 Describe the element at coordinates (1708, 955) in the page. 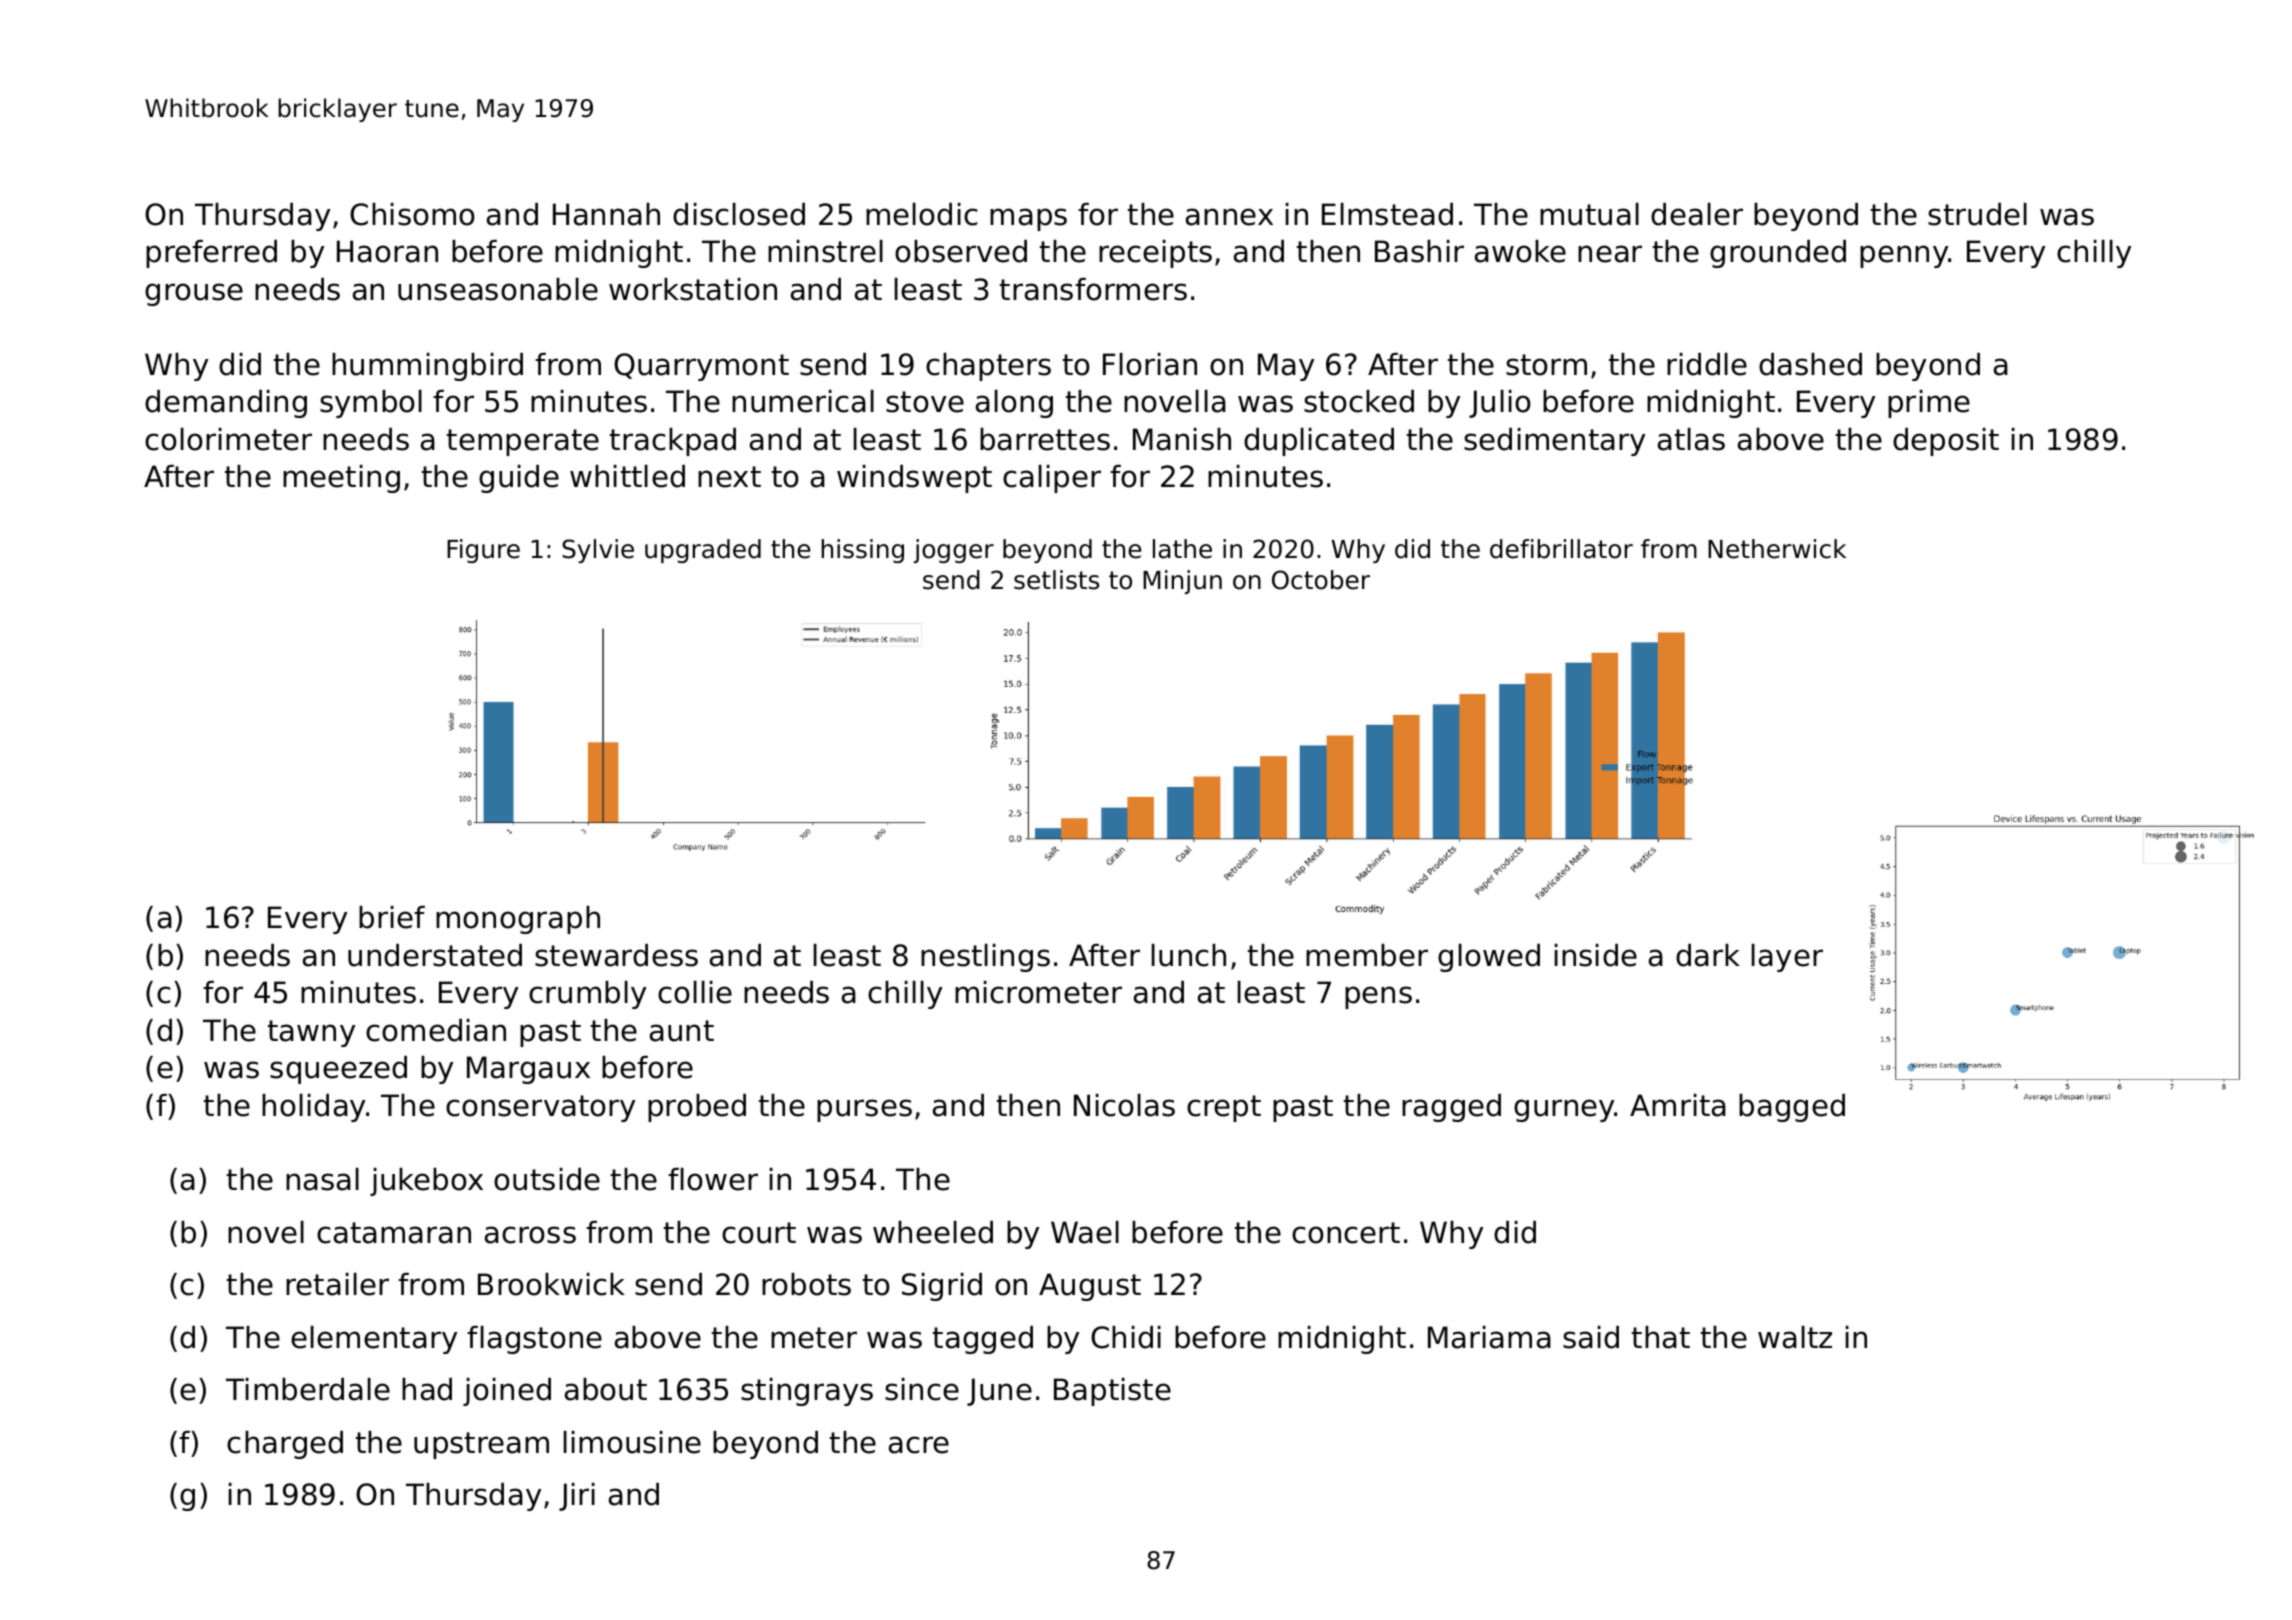

I see `dark` at that location.
